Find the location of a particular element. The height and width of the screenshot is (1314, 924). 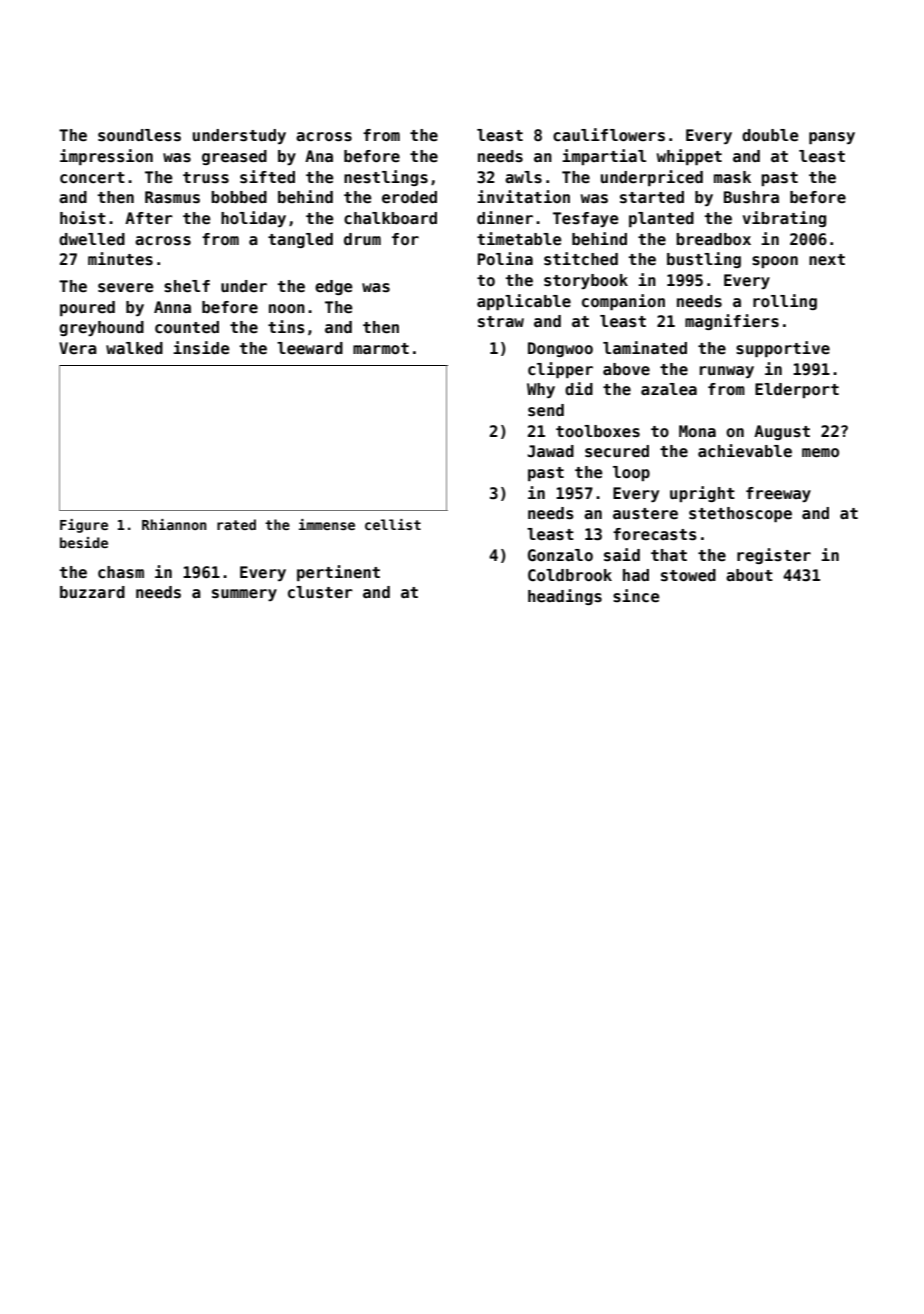

headings is located at coordinates (565, 597).
